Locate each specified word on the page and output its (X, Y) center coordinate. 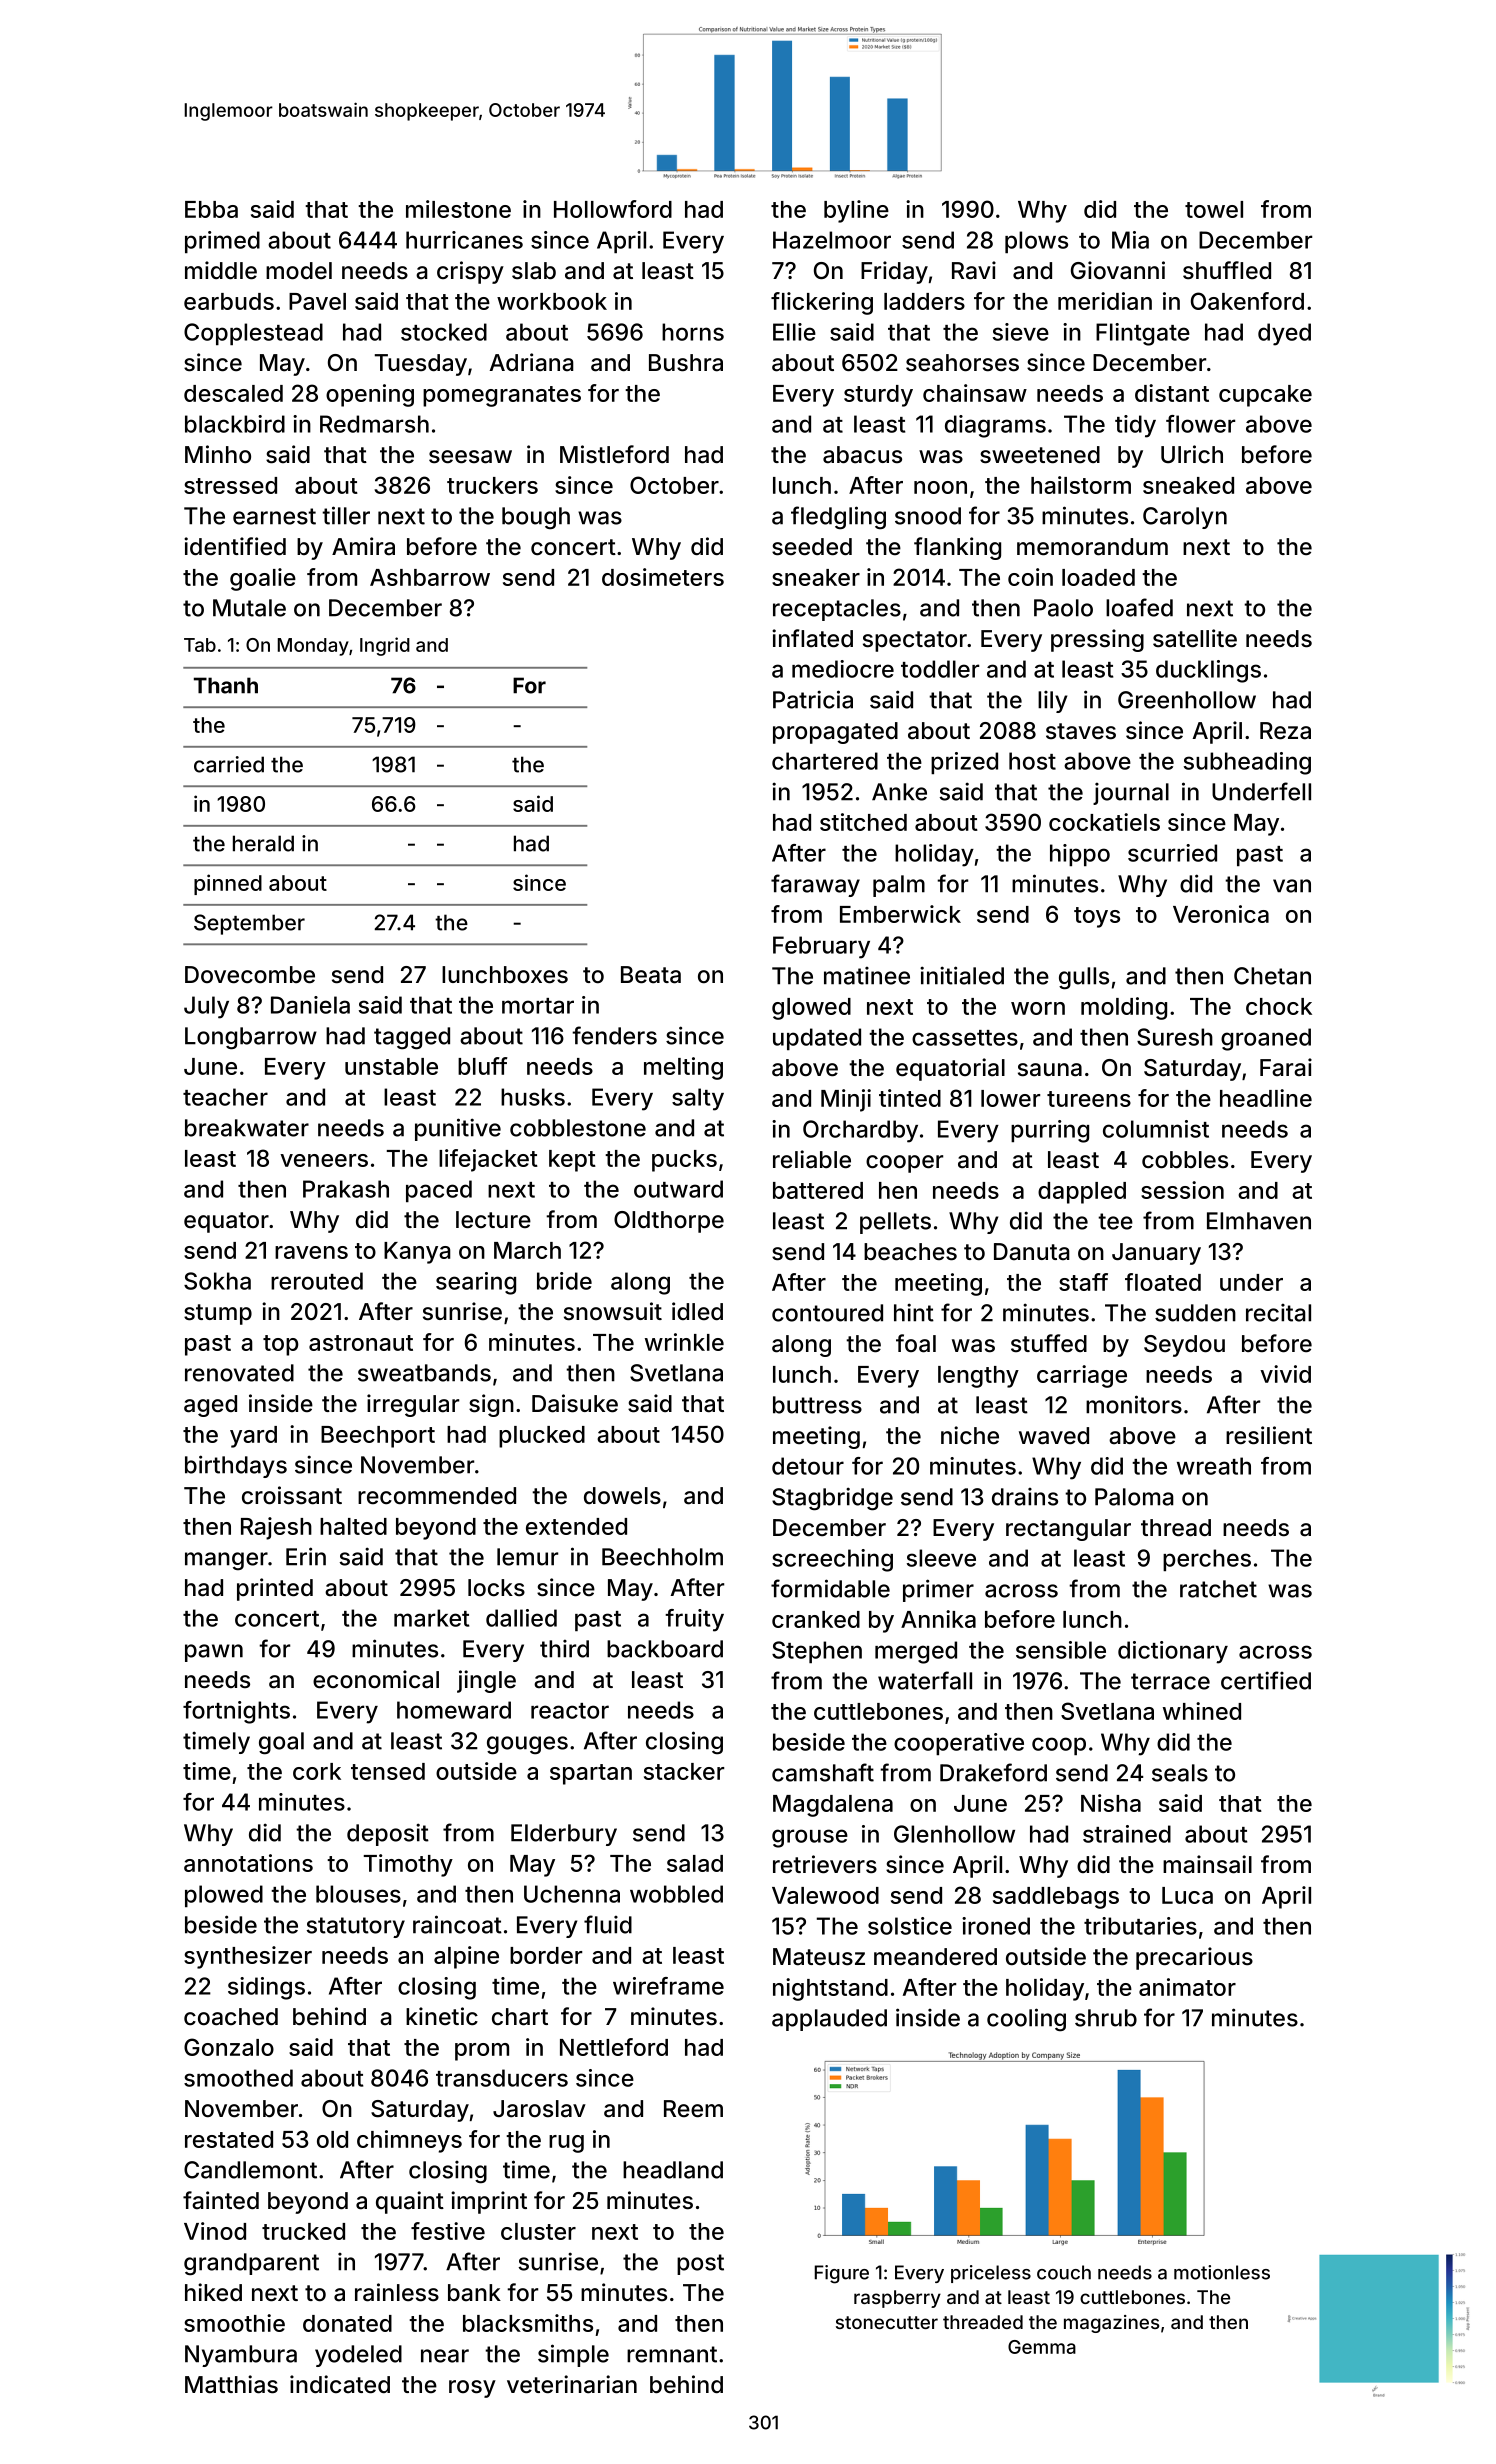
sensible (1061, 1650)
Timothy (408, 1865)
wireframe (668, 1986)
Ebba (211, 209)
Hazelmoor (832, 240)
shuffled (1227, 270)
